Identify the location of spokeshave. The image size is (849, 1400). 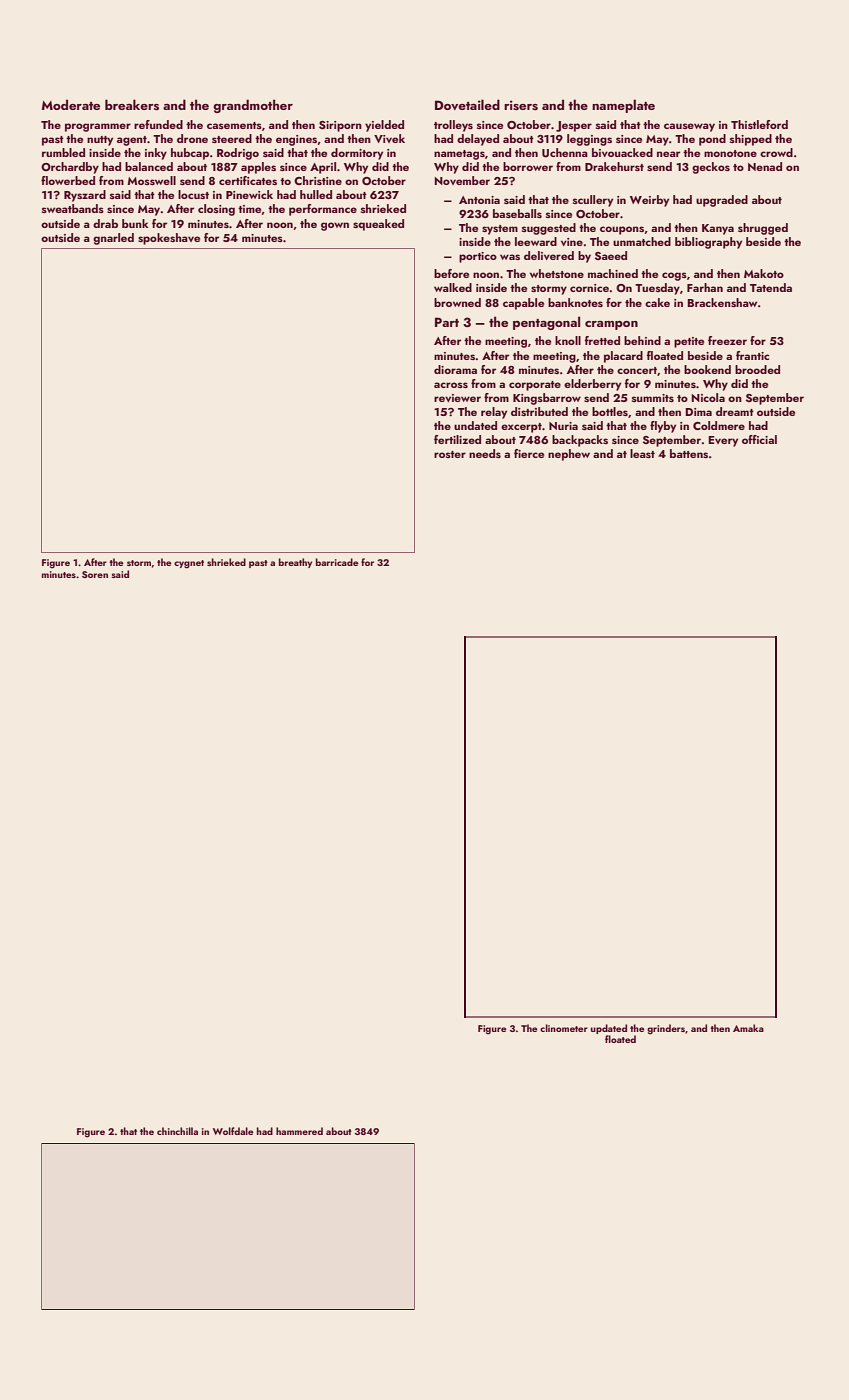
(169, 239).
